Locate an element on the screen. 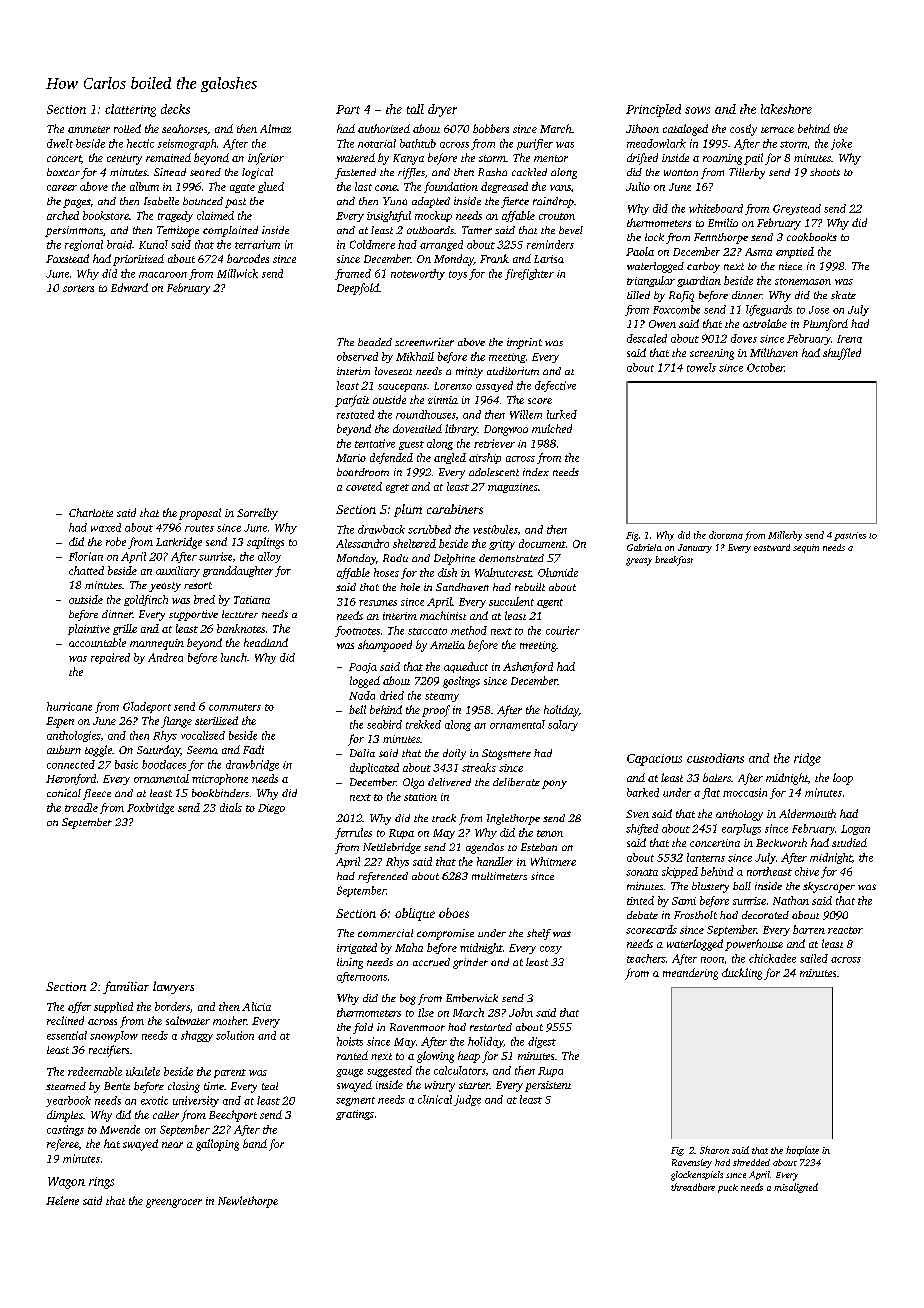  macaroon is located at coordinates (163, 275).
